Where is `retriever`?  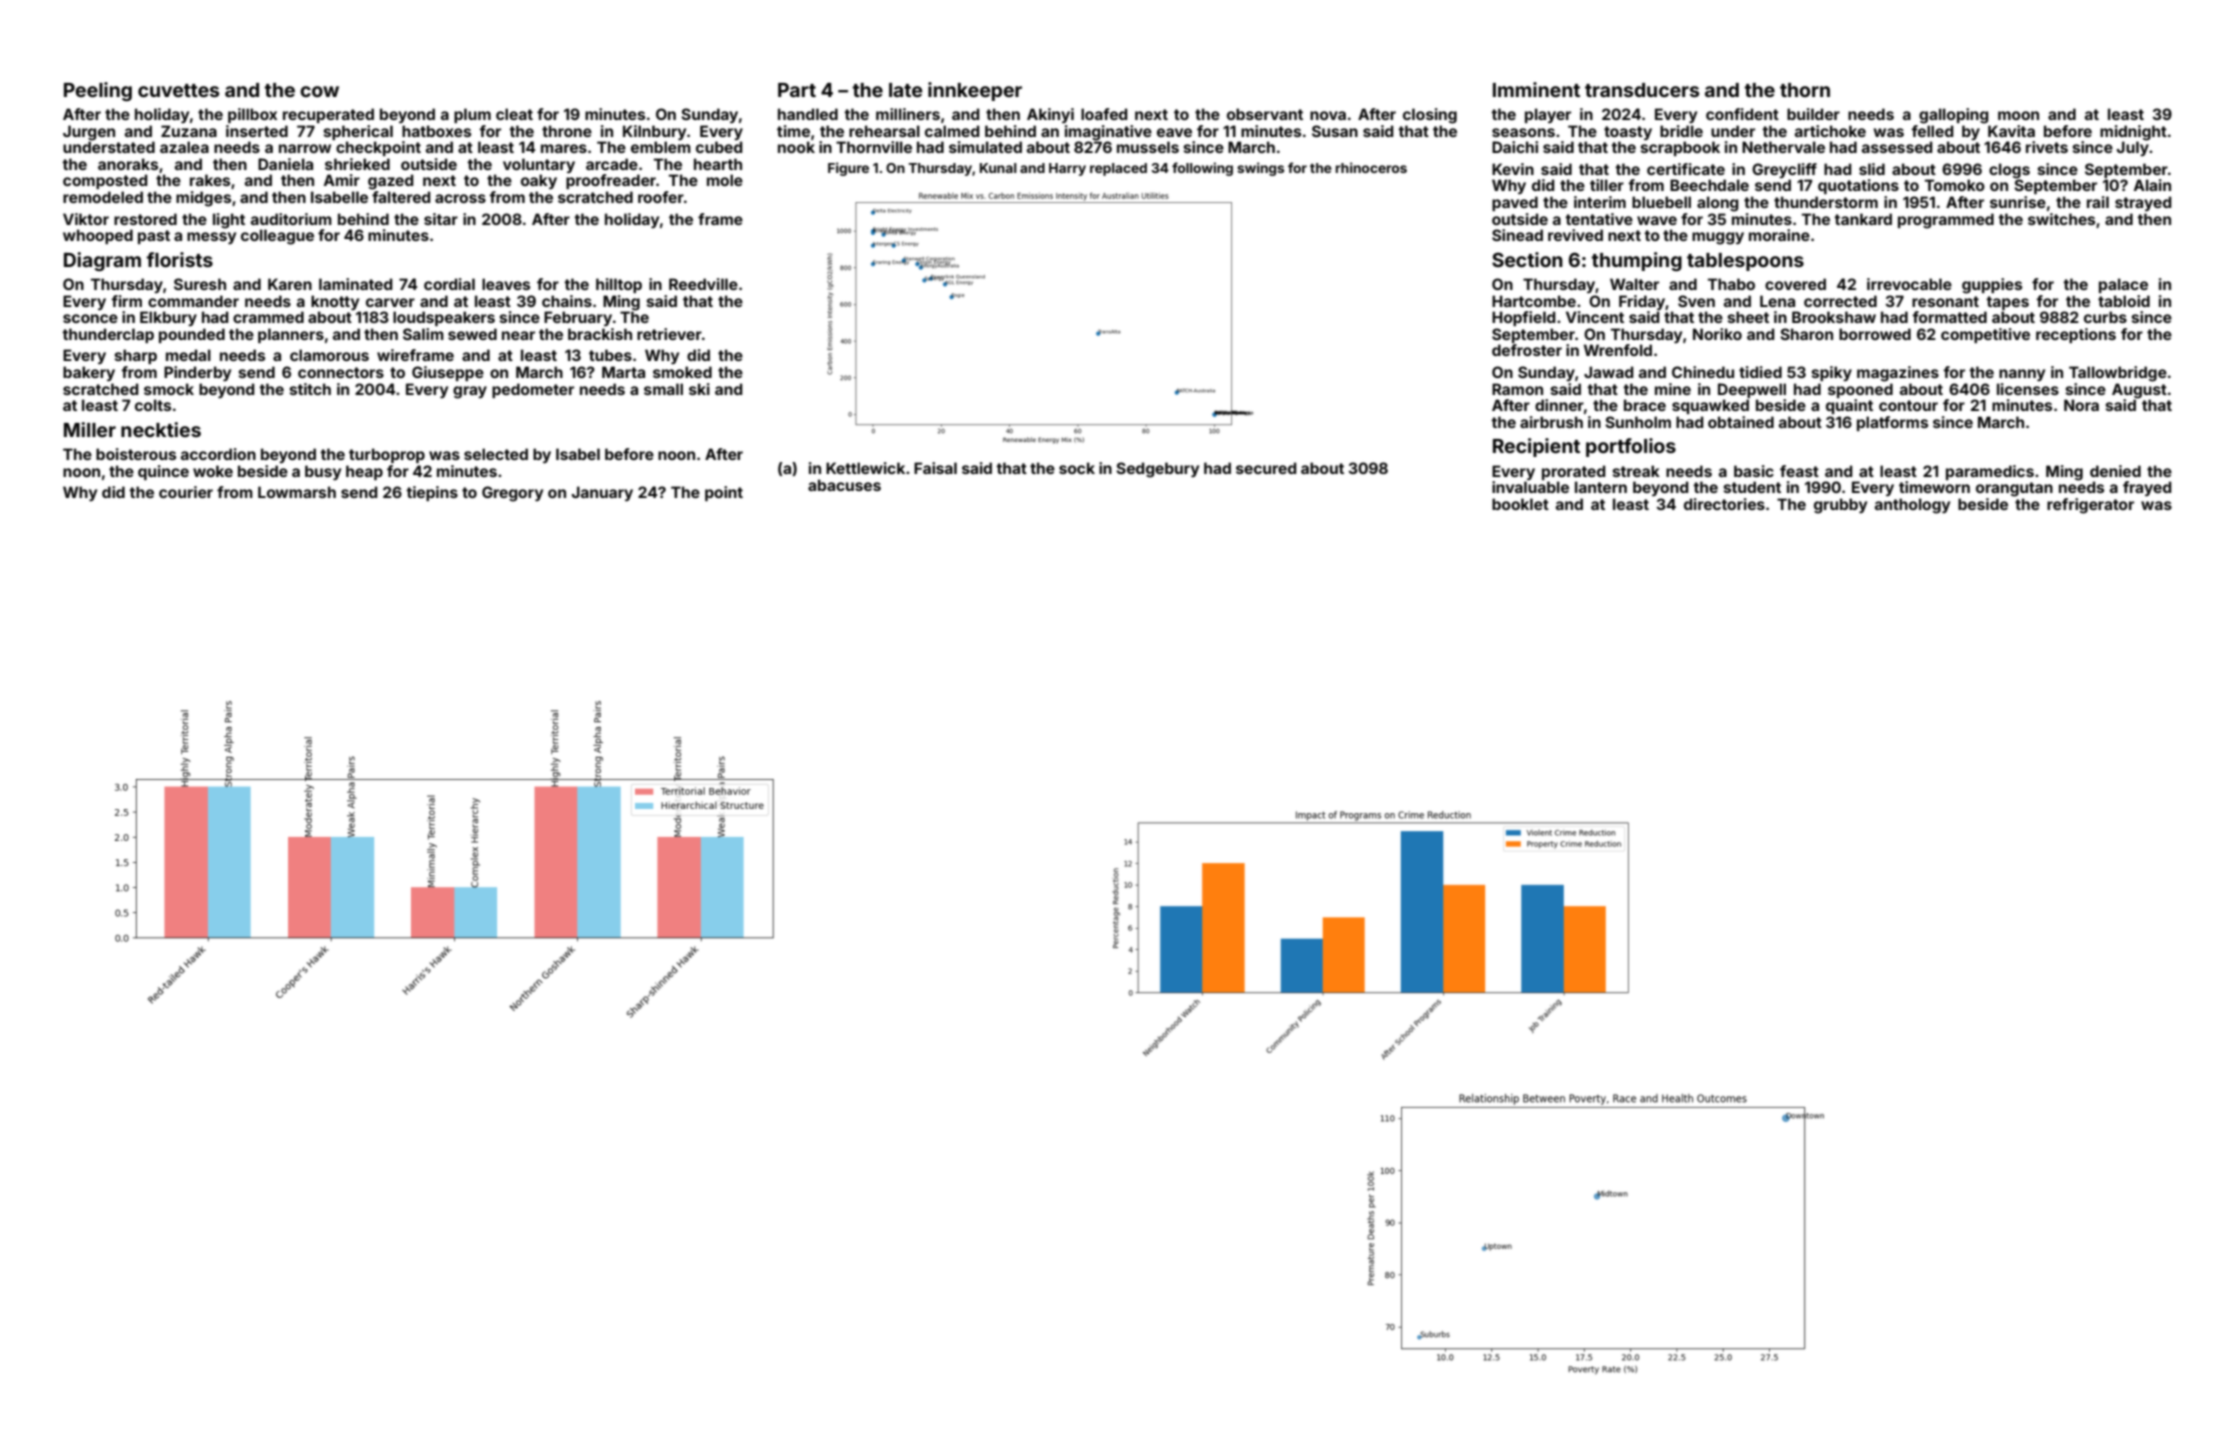
retriever is located at coordinates (669, 334).
